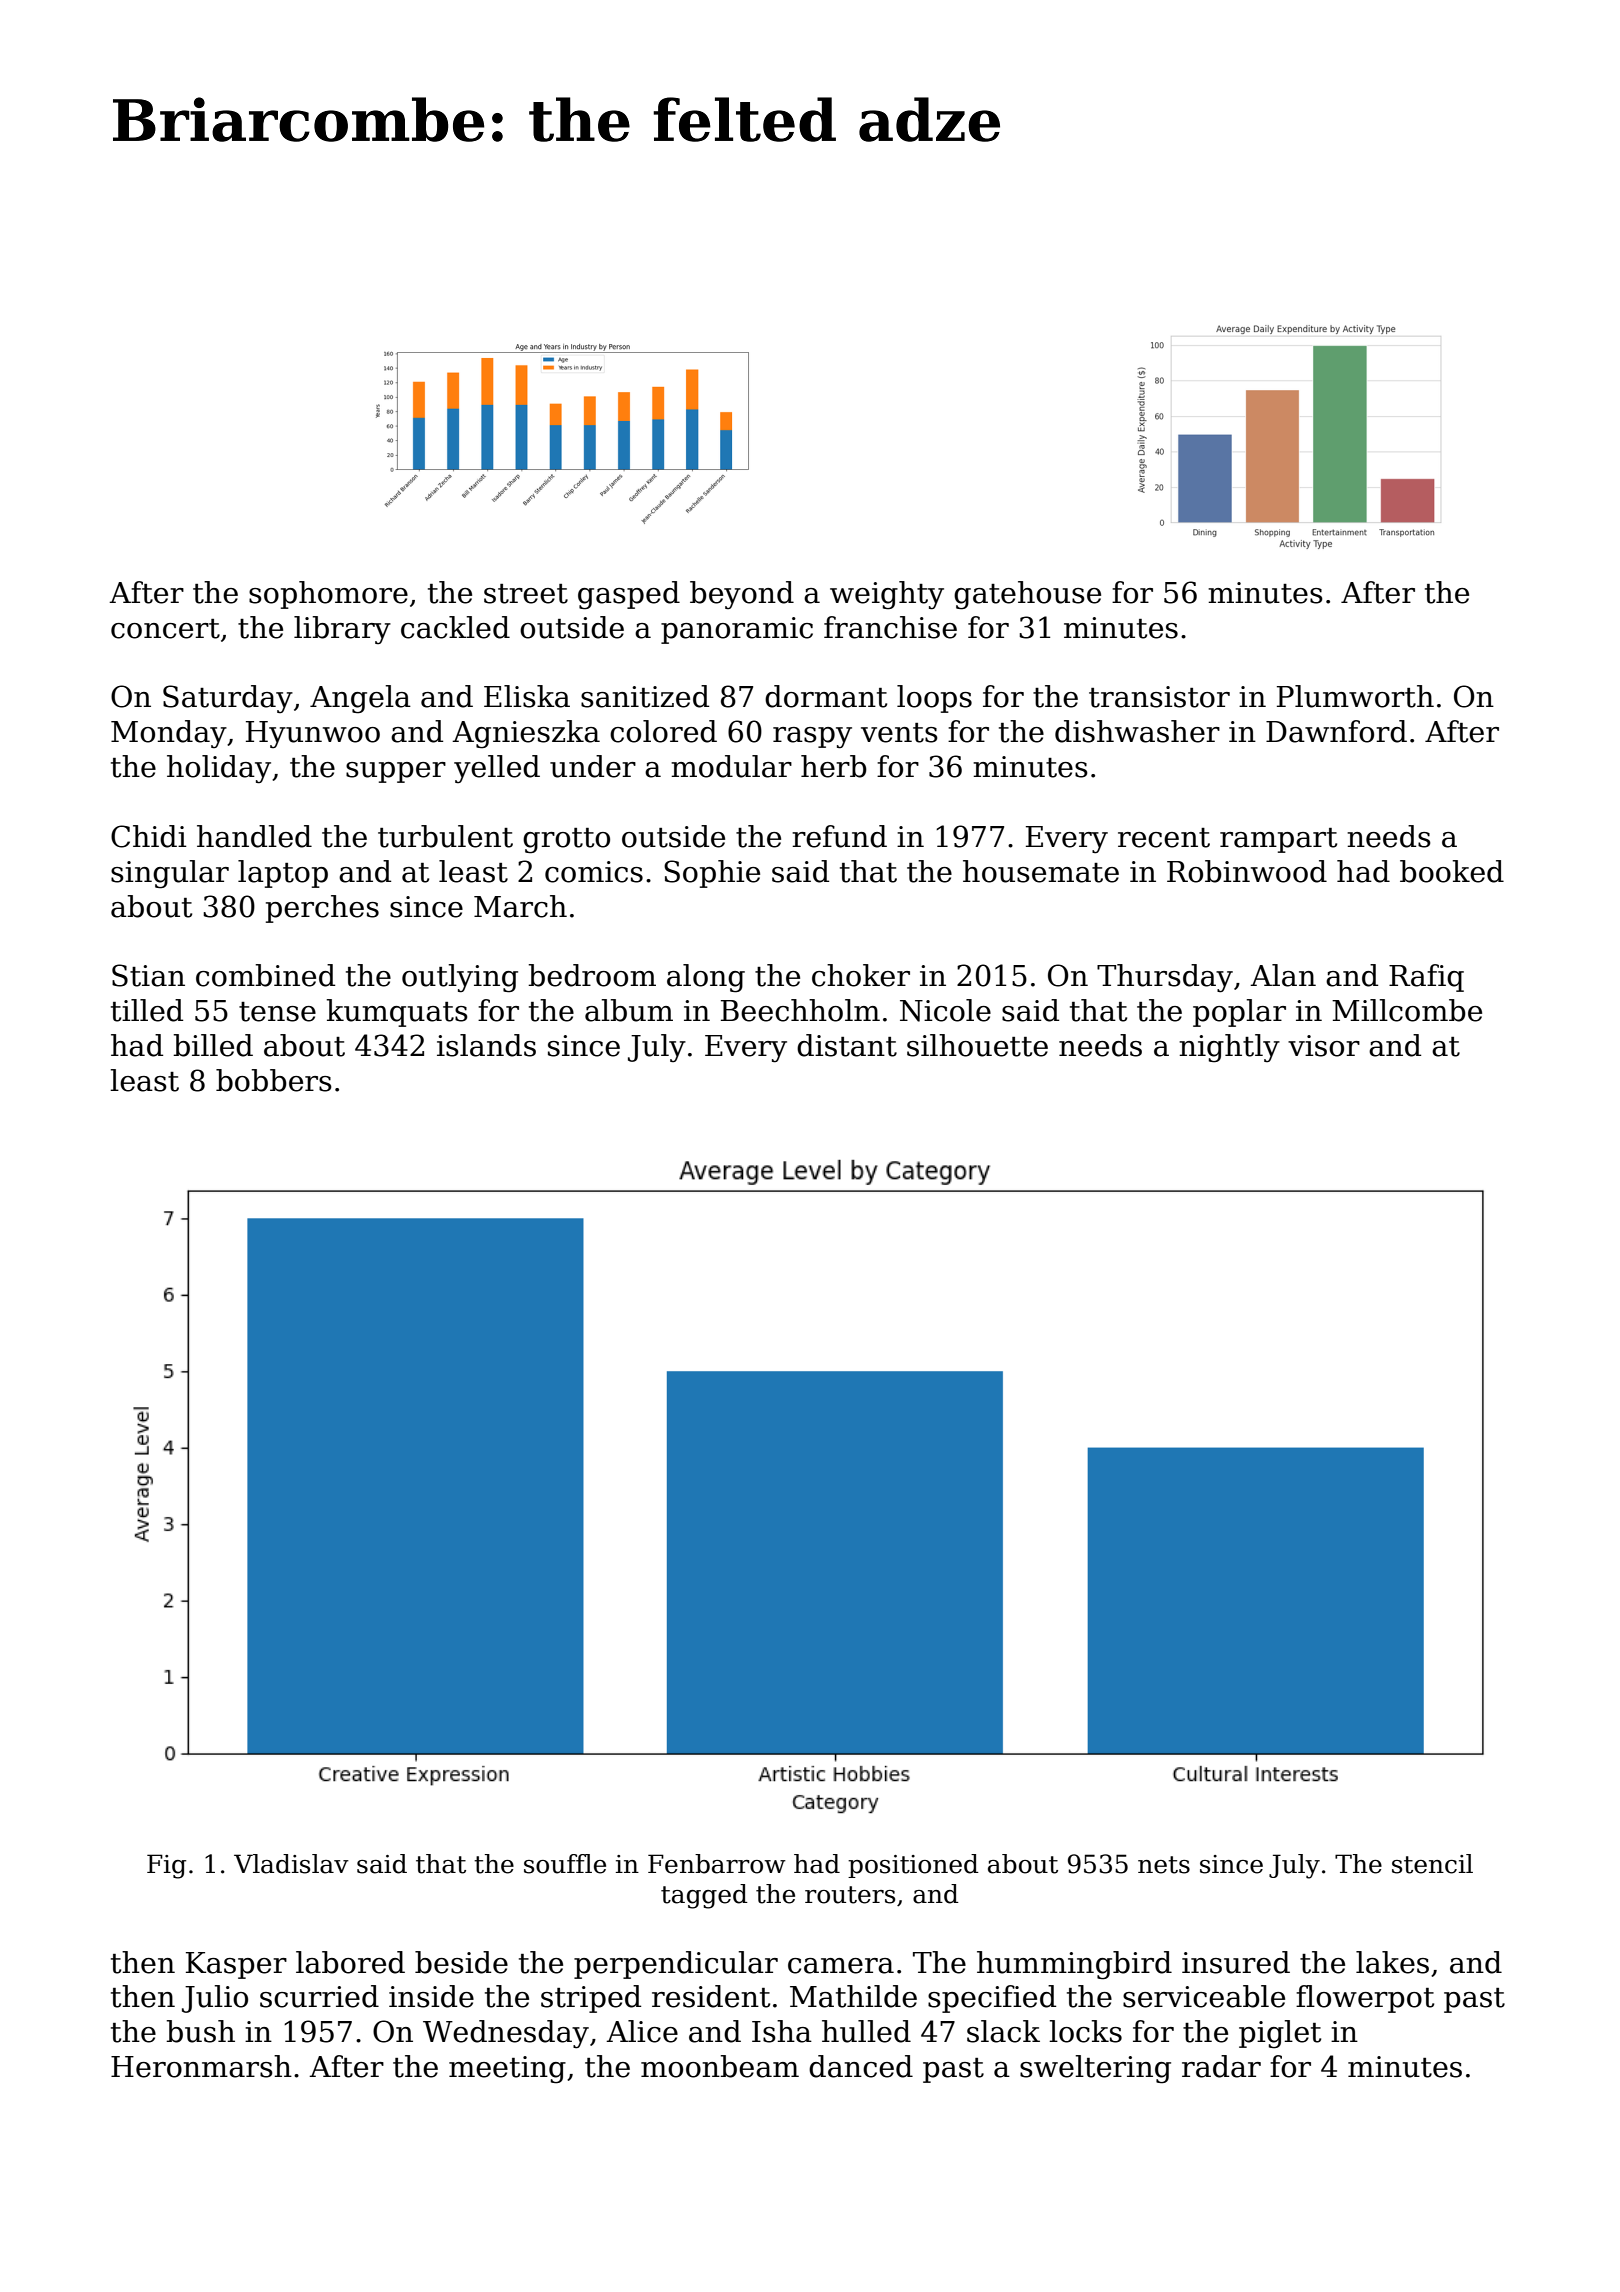  What do you see at coordinates (201, 2066) in the image?
I see `Heronmarsh` at bounding box center [201, 2066].
